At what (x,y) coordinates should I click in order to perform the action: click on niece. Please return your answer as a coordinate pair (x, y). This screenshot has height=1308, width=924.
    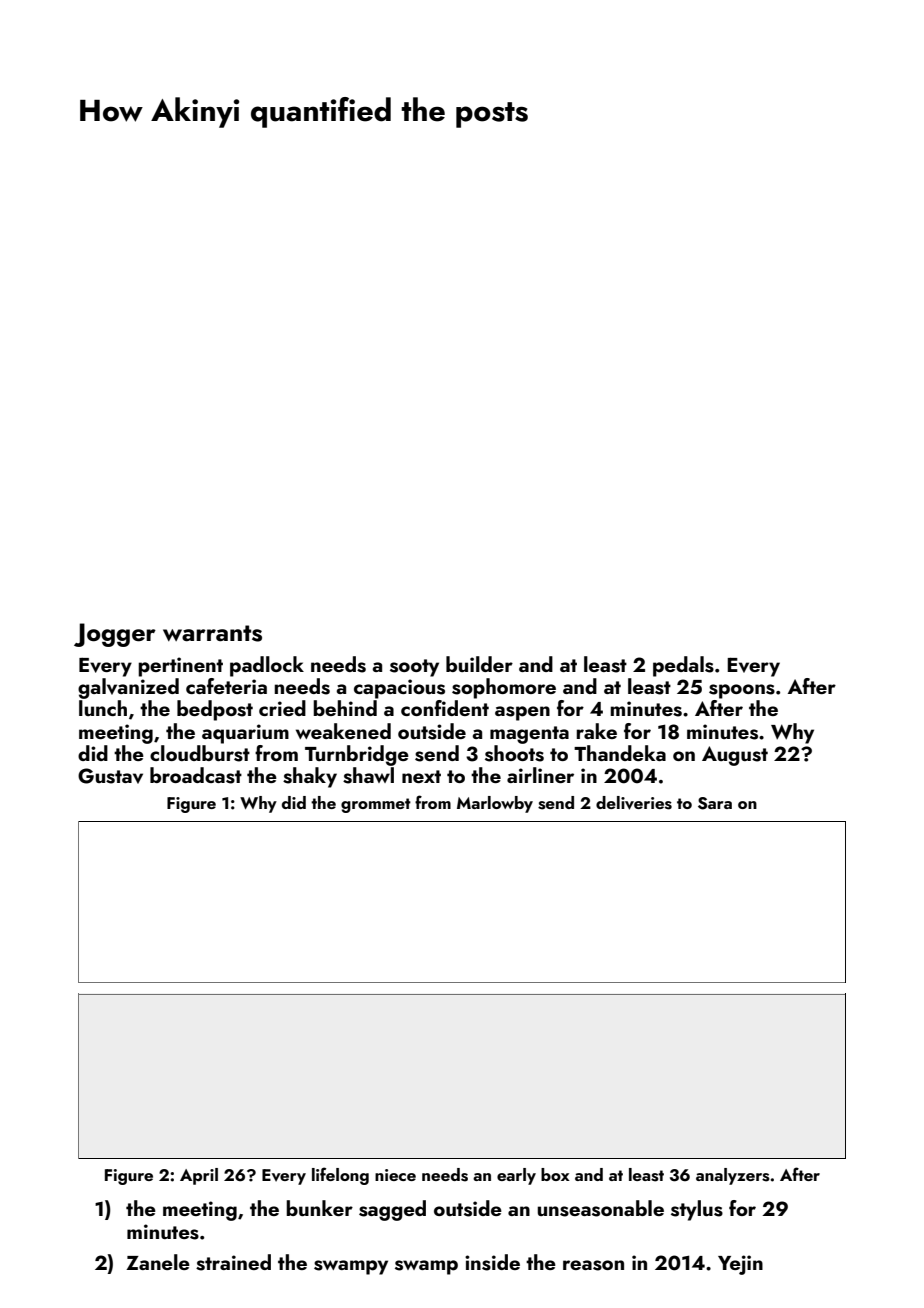
    Looking at the image, I should click on (395, 1175).
